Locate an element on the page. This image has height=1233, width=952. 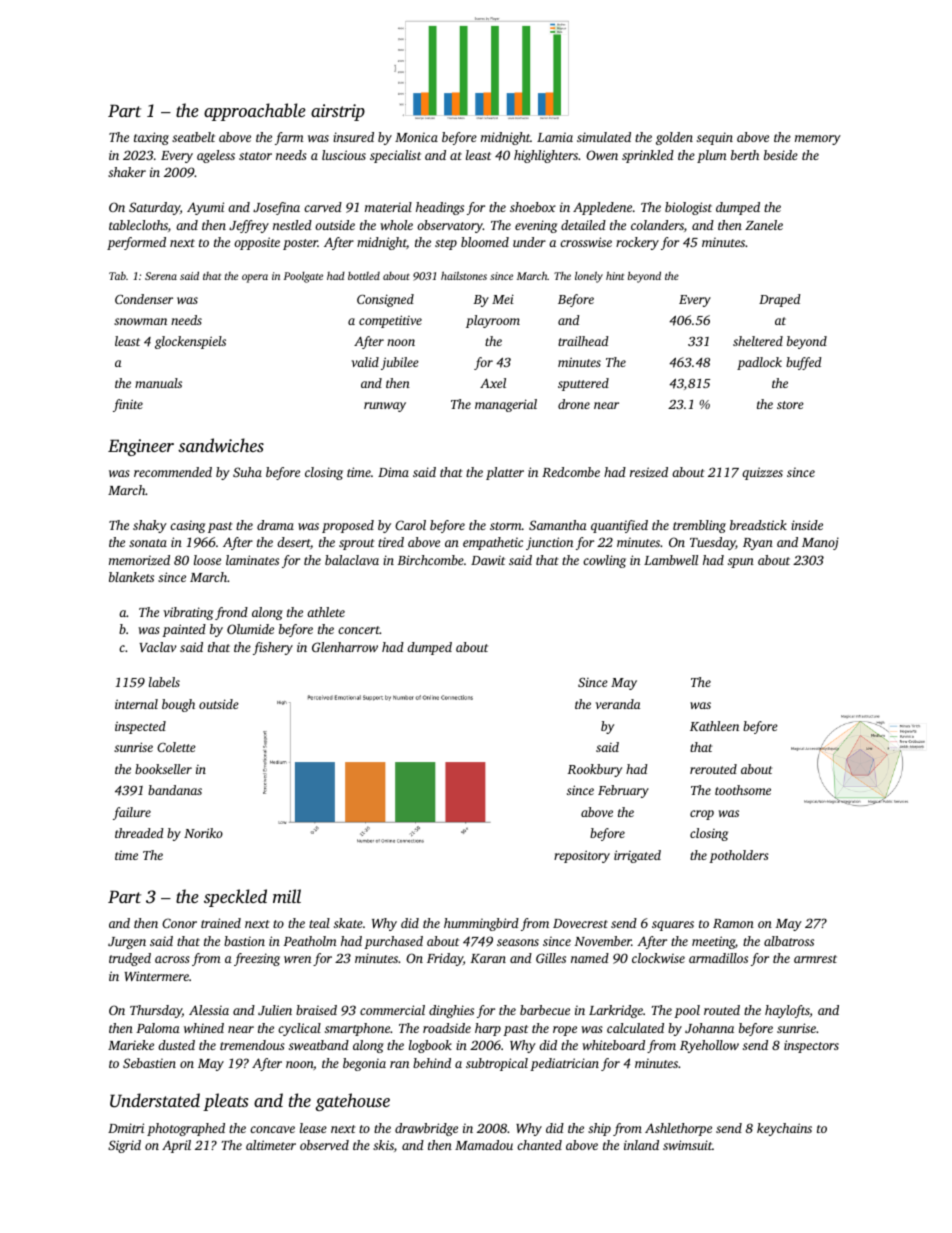
mill is located at coordinates (287, 896).
